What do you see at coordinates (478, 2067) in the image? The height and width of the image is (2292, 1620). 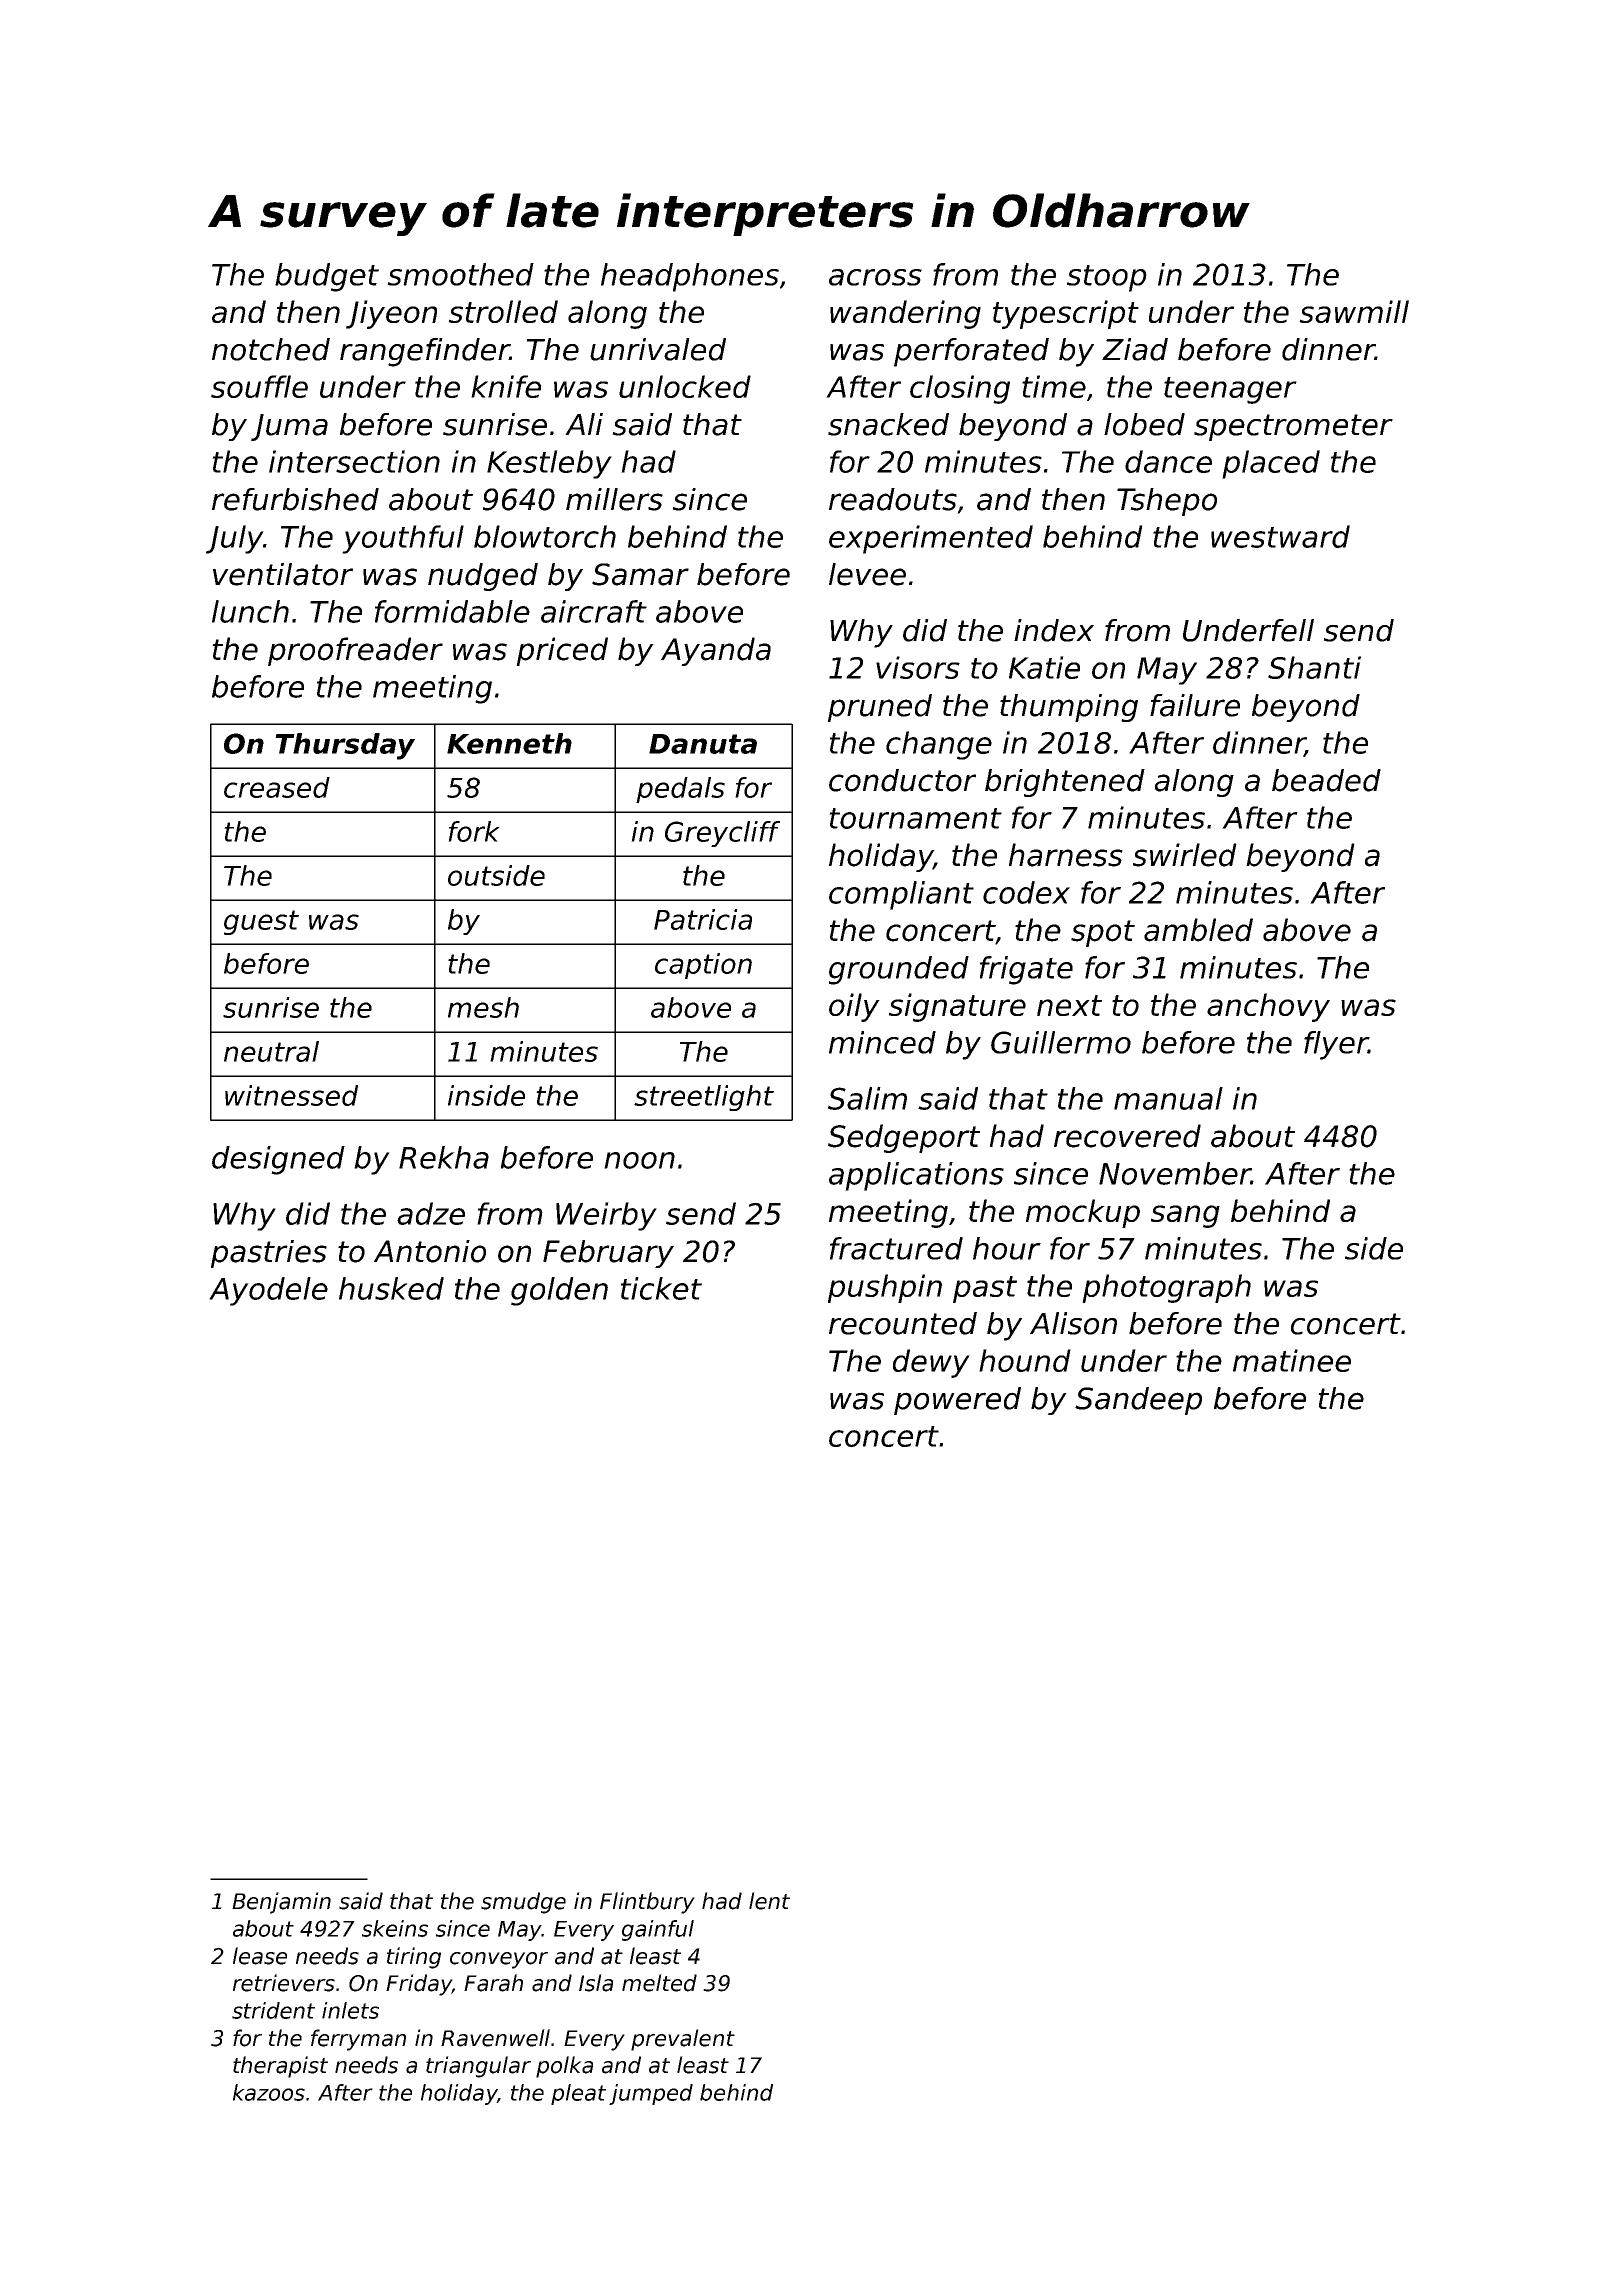 I see `triangular` at bounding box center [478, 2067].
